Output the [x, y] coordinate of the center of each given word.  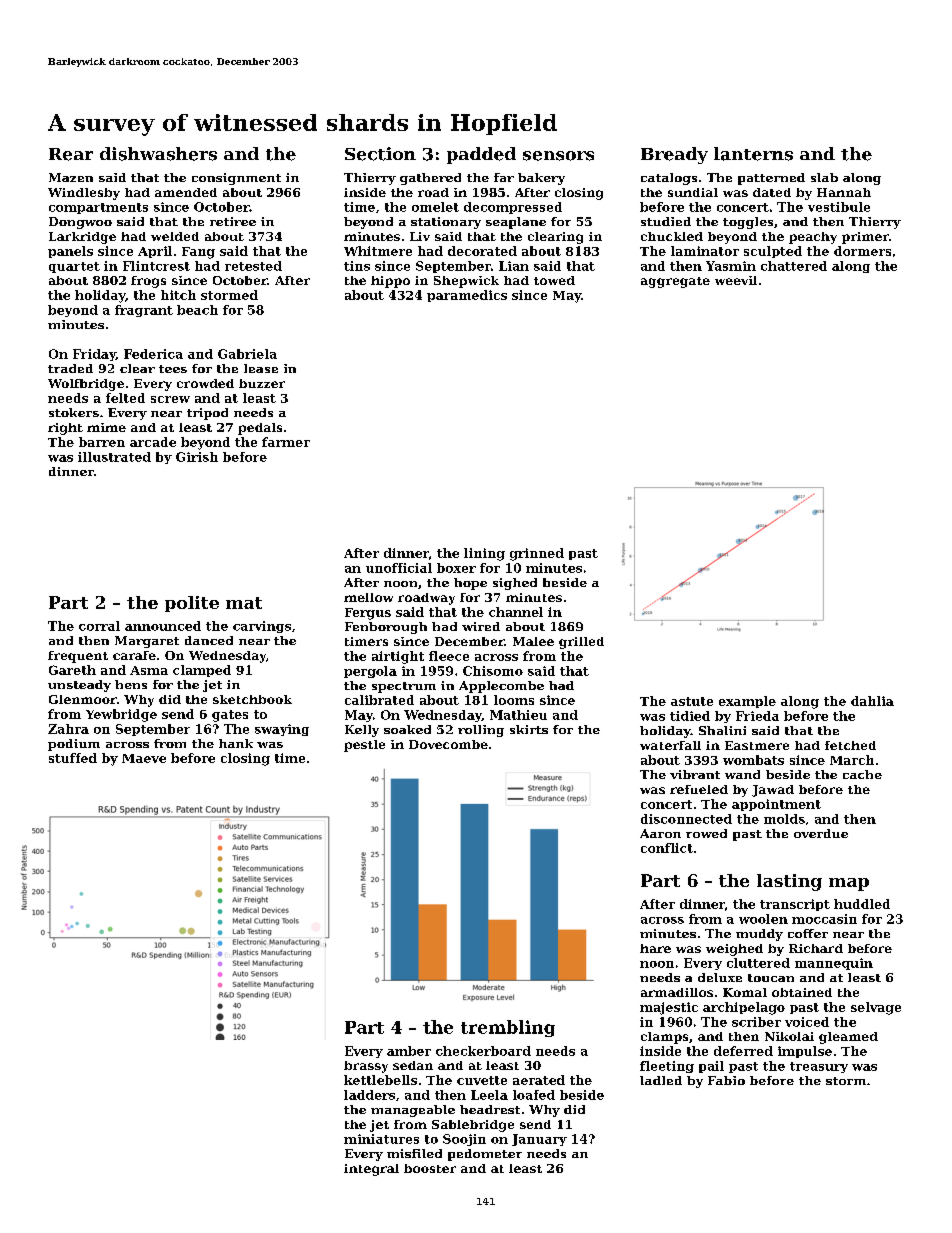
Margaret [147, 642]
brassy [366, 1067]
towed [554, 280]
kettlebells [380, 1080]
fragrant [144, 311]
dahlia [872, 701]
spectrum [404, 687]
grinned [537, 554]
